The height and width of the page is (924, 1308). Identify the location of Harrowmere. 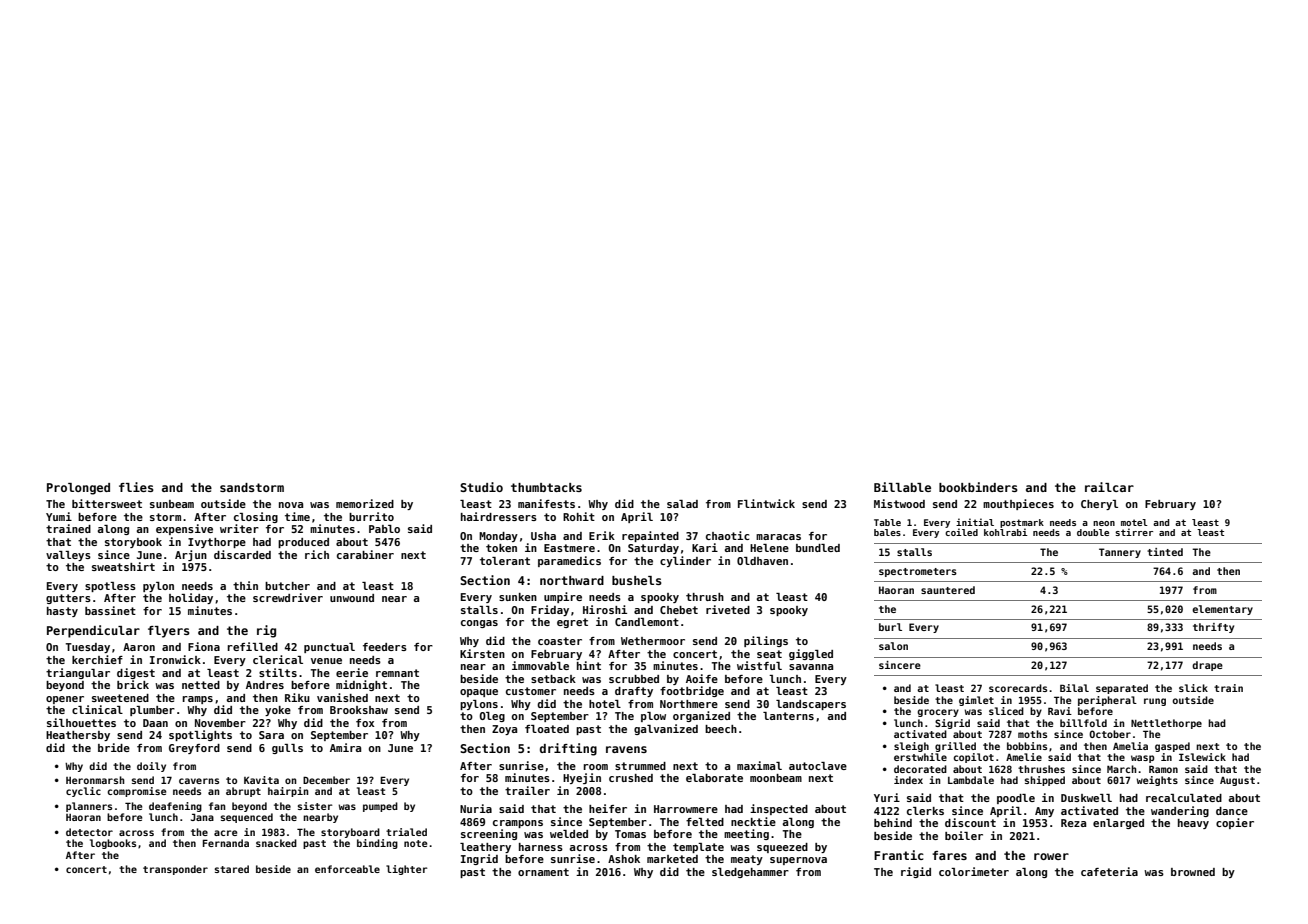
(686, 809).
